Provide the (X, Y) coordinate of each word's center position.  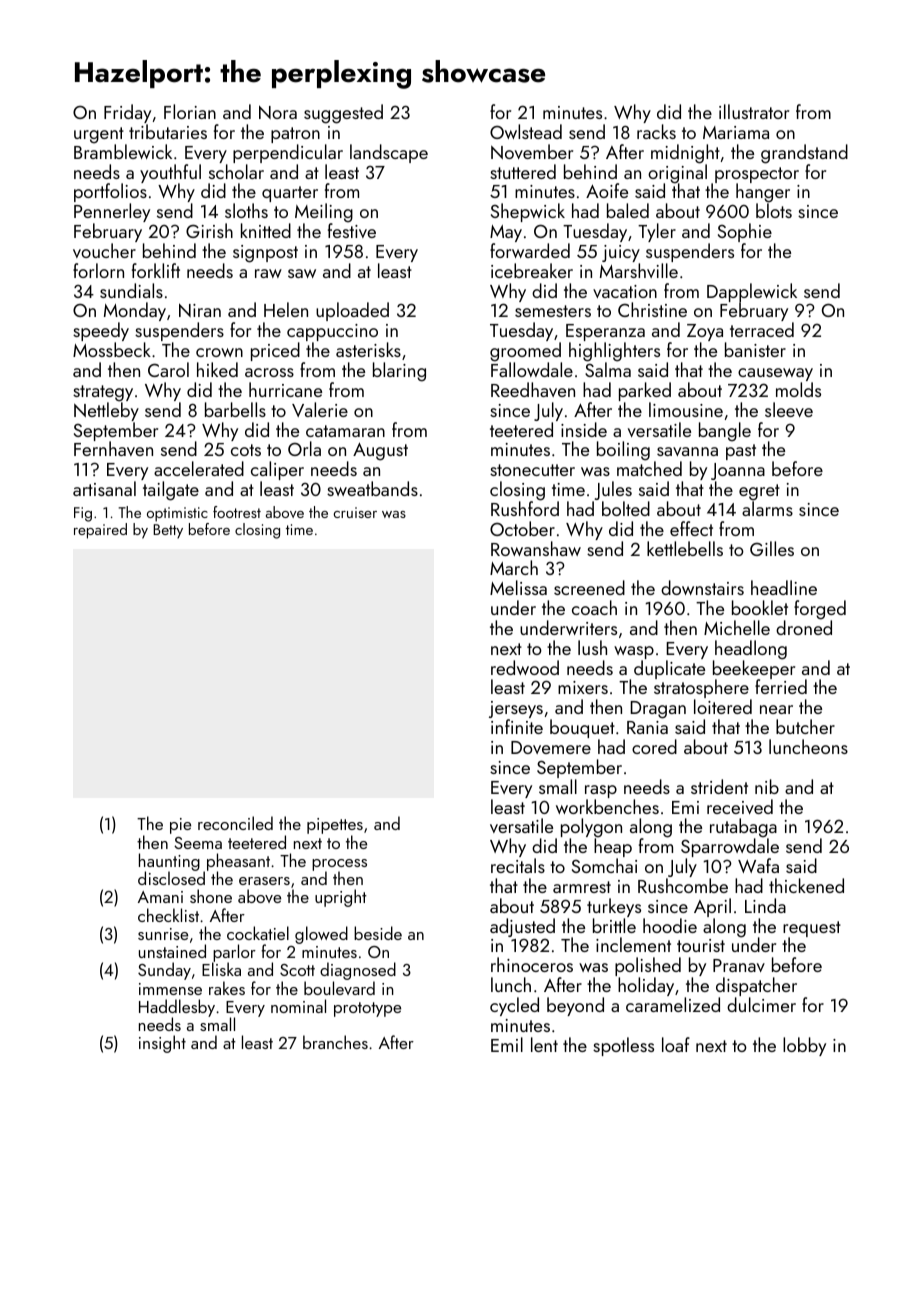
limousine (686, 409)
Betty (168, 531)
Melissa (518, 587)
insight (162, 1044)
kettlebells (685, 548)
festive (352, 230)
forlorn (98, 270)
